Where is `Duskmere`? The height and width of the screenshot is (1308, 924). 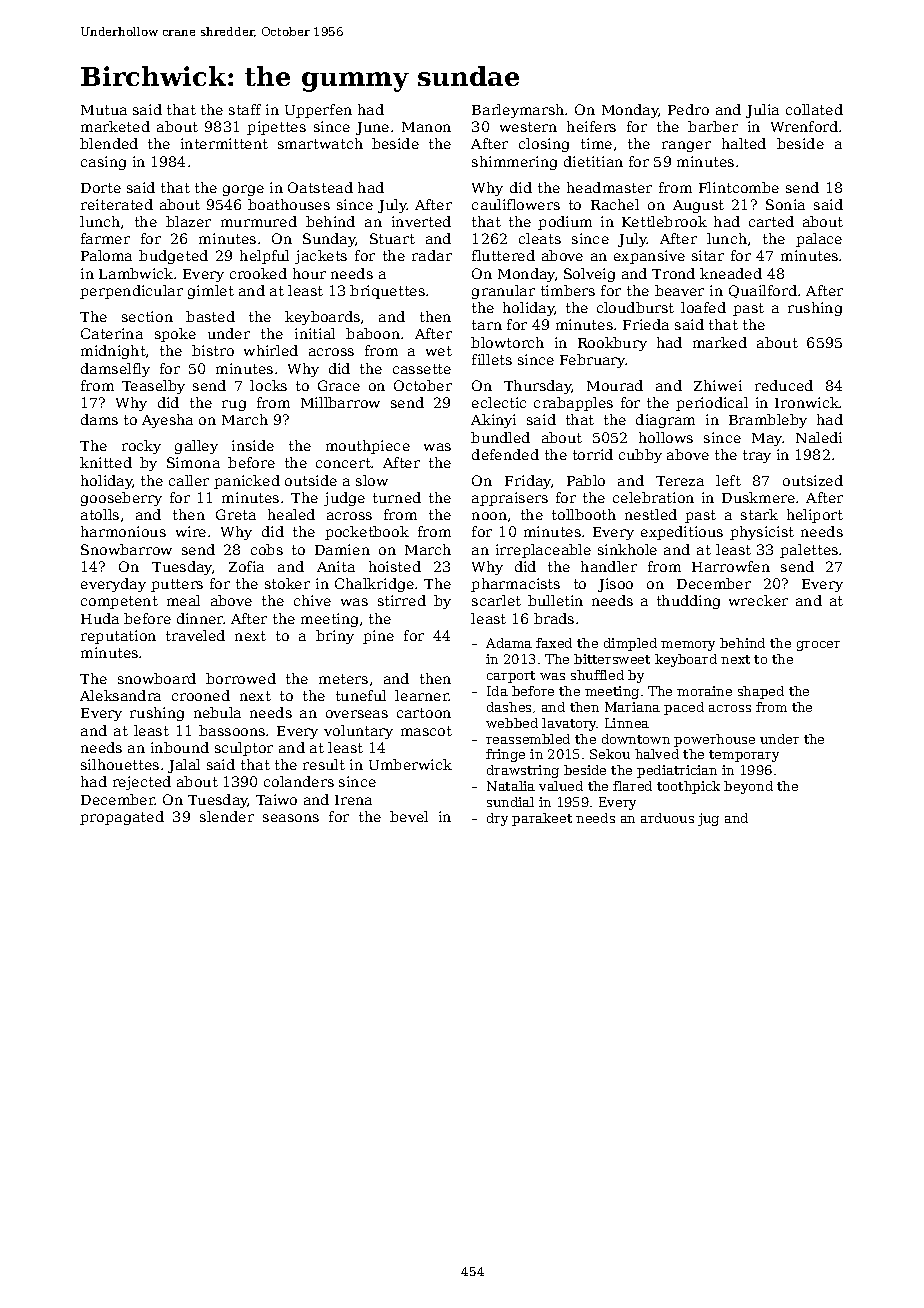
Duskmere is located at coordinates (758, 497).
